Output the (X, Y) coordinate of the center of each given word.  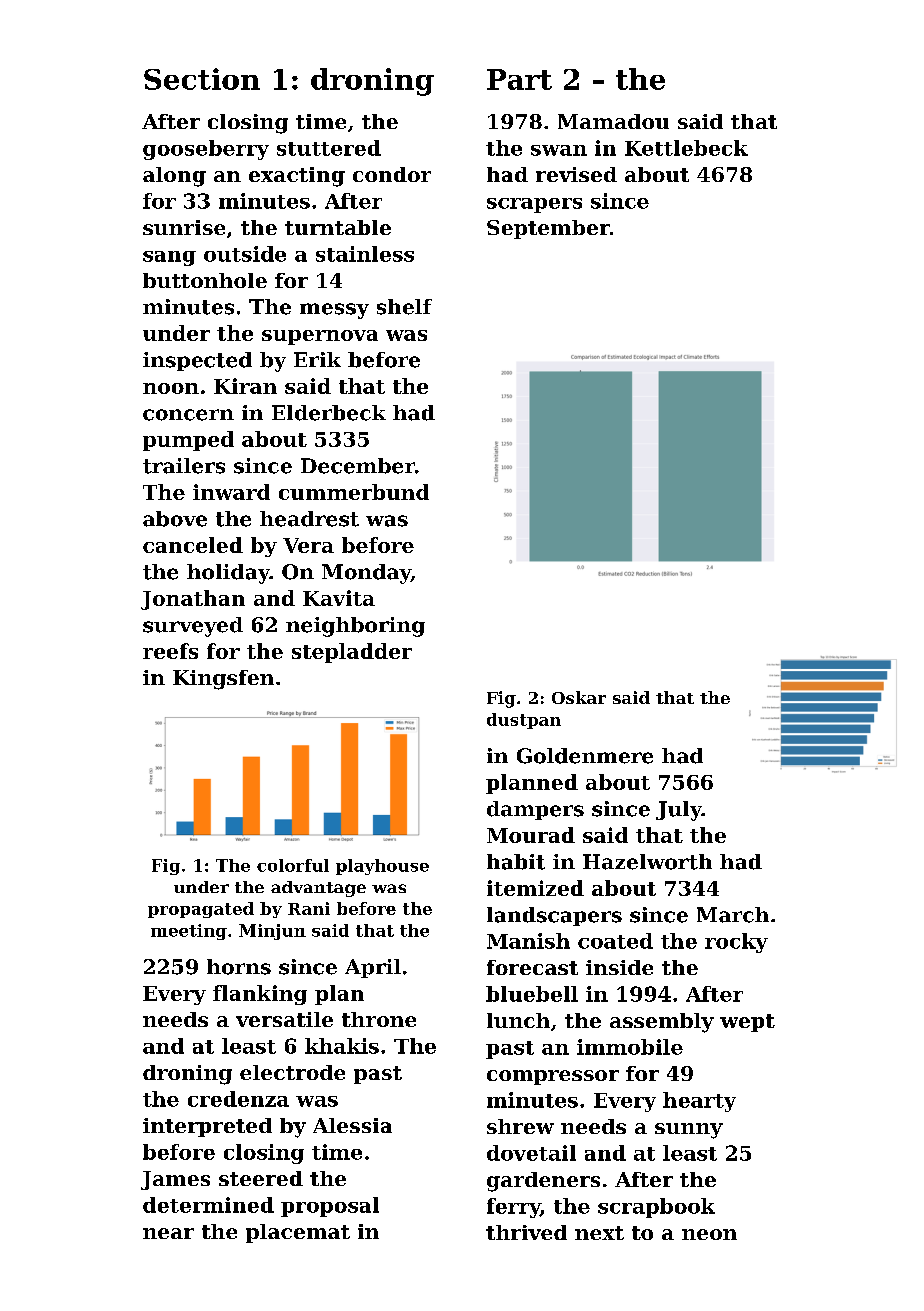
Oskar (579, 697)
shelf (404, 307)
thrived (526, 1232)
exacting (297, 177)
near (168, 1233)
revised (576, 174)
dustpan (524, 721)
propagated (201, 910)
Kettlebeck (686, 148)
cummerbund (354, 492)
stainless (365, 254)
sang (169, 258)
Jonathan (193, 600)
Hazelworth (647, 862)
